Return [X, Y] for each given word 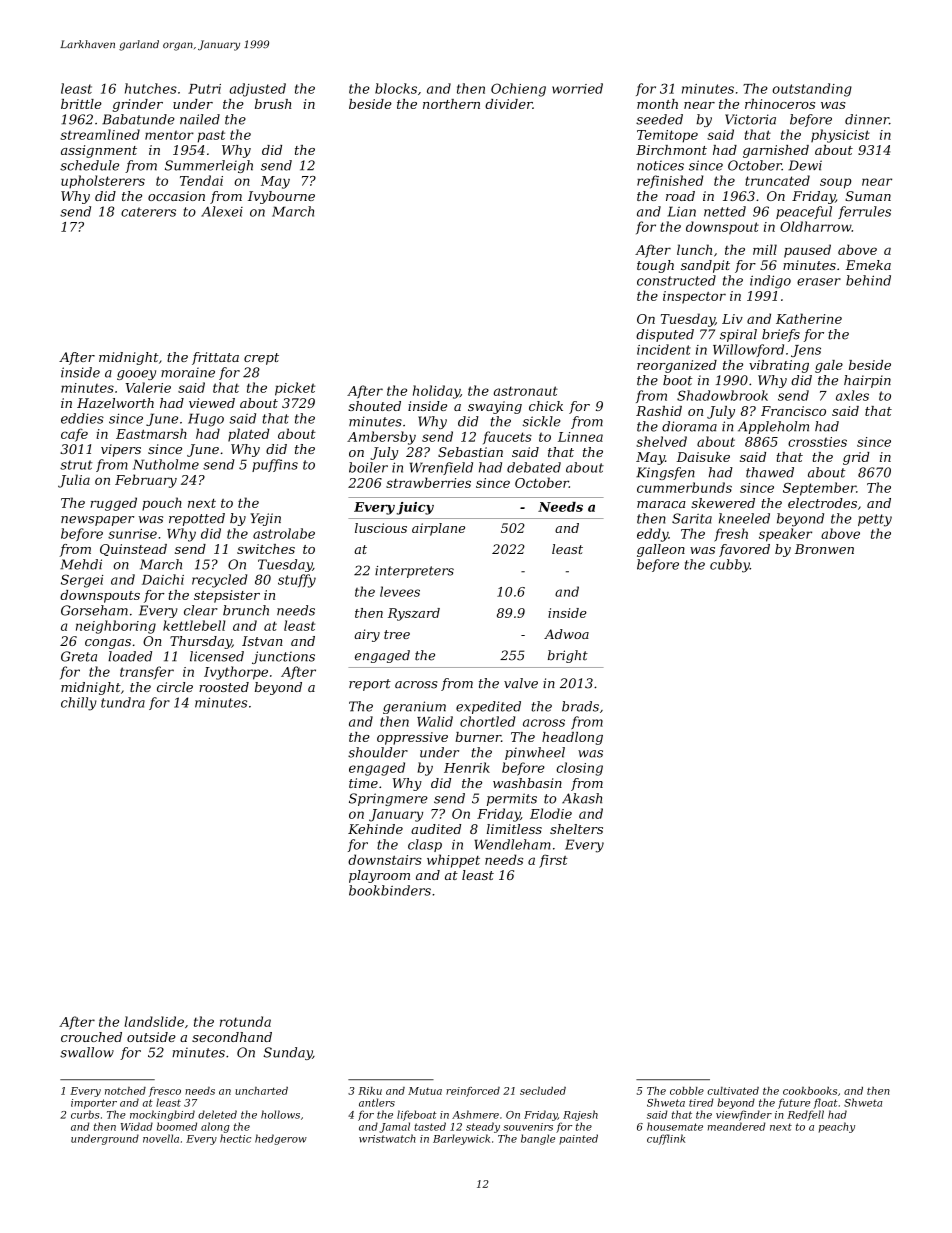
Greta [79, 656]
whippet [453, 861]
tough [655, 266]
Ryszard [414, 614]
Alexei [222, 211]
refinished [670, 182]
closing [579, 769]
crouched [91, 1037]
